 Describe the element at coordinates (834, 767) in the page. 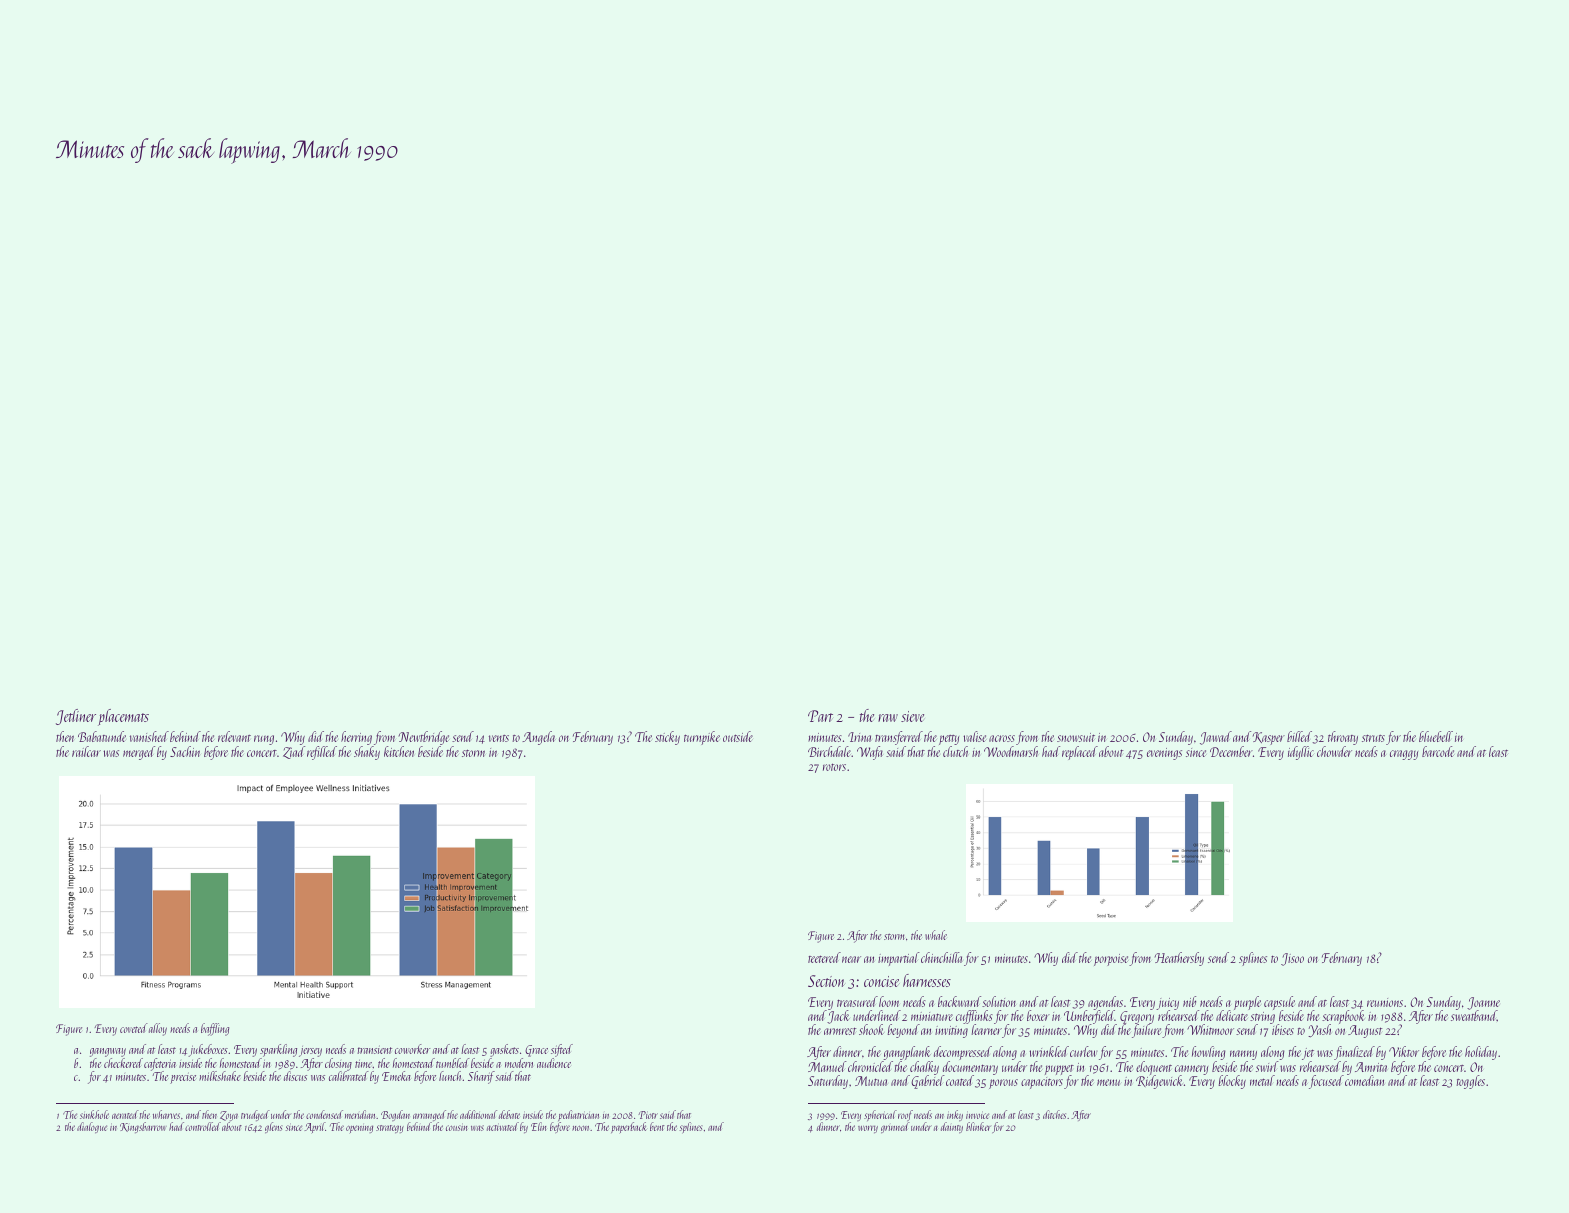

I see `rotors` at that location.
